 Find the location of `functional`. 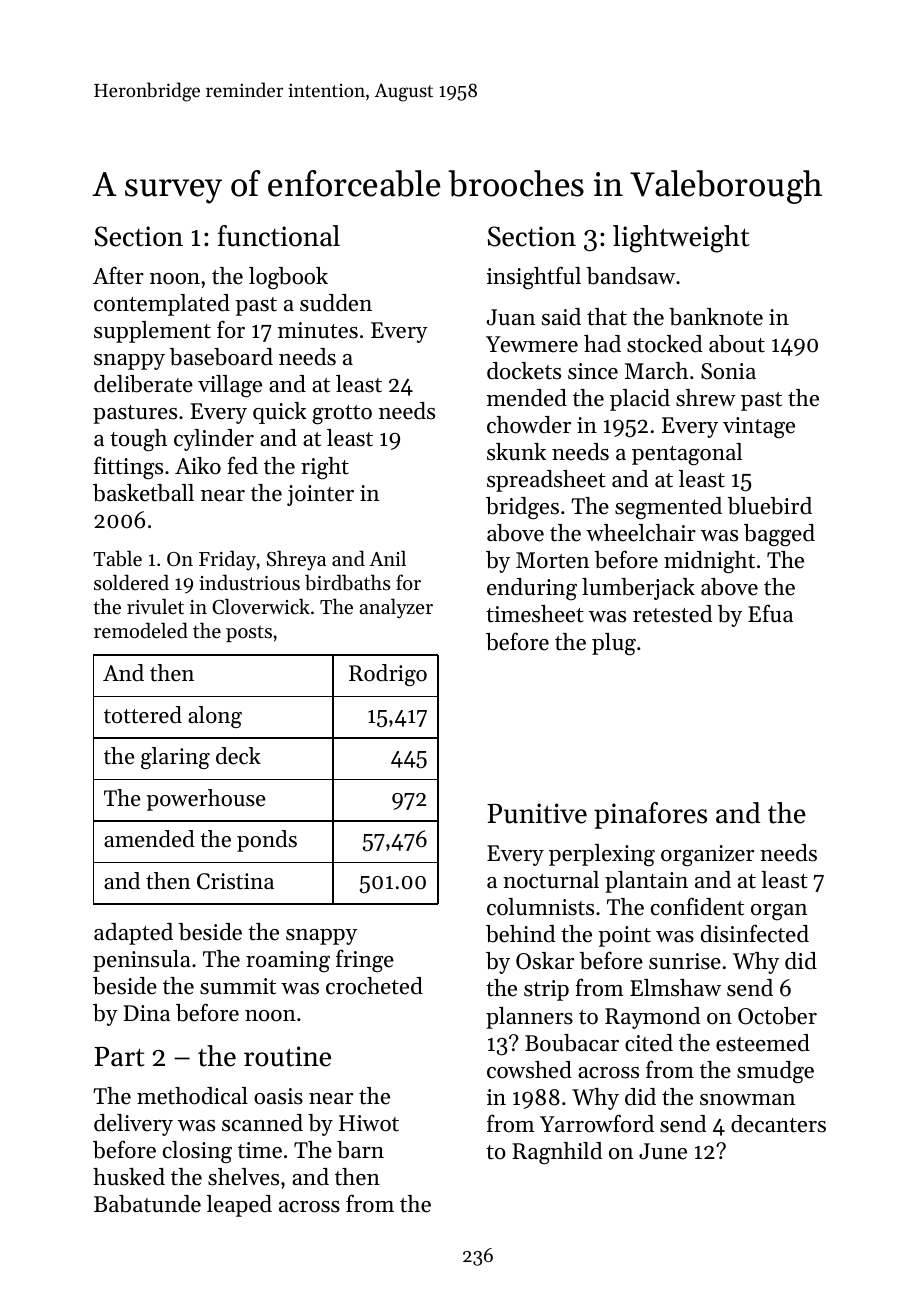

functional is located at coordinates (279, 236).
